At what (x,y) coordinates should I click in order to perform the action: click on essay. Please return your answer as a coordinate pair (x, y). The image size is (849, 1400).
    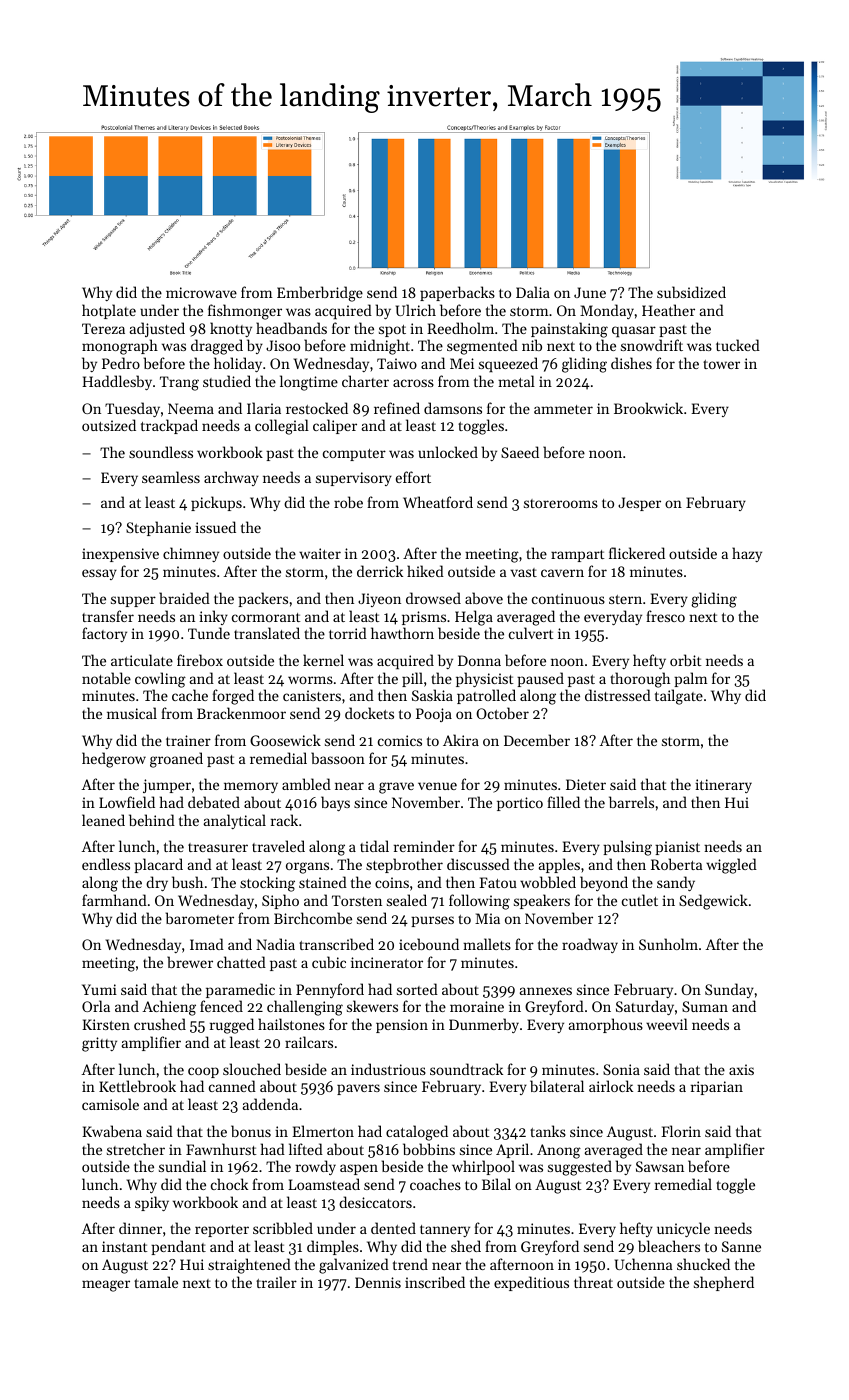
    Looking at the image, I should click on (99, 574).
